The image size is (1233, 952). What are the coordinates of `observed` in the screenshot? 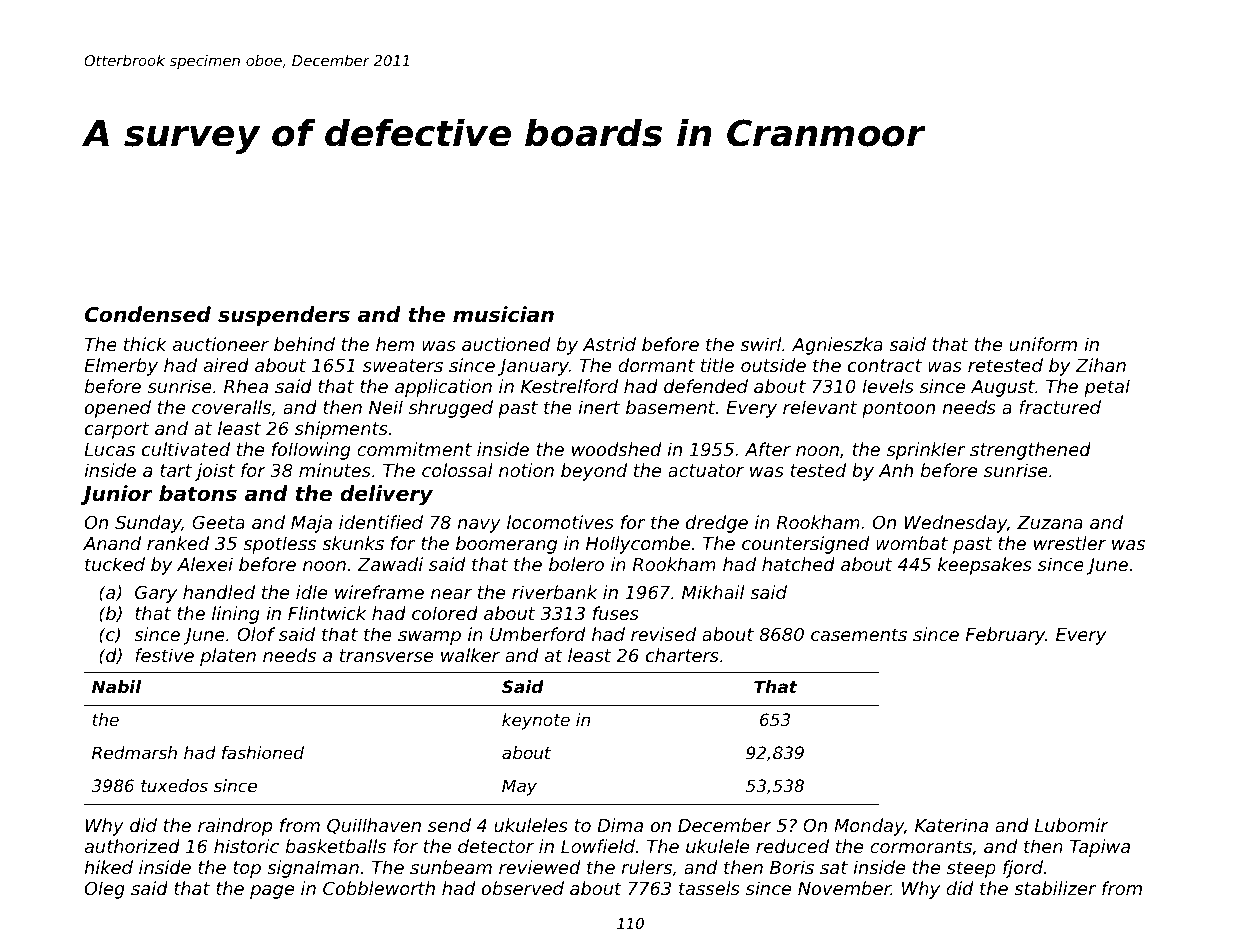 It's located at (523, 888).
